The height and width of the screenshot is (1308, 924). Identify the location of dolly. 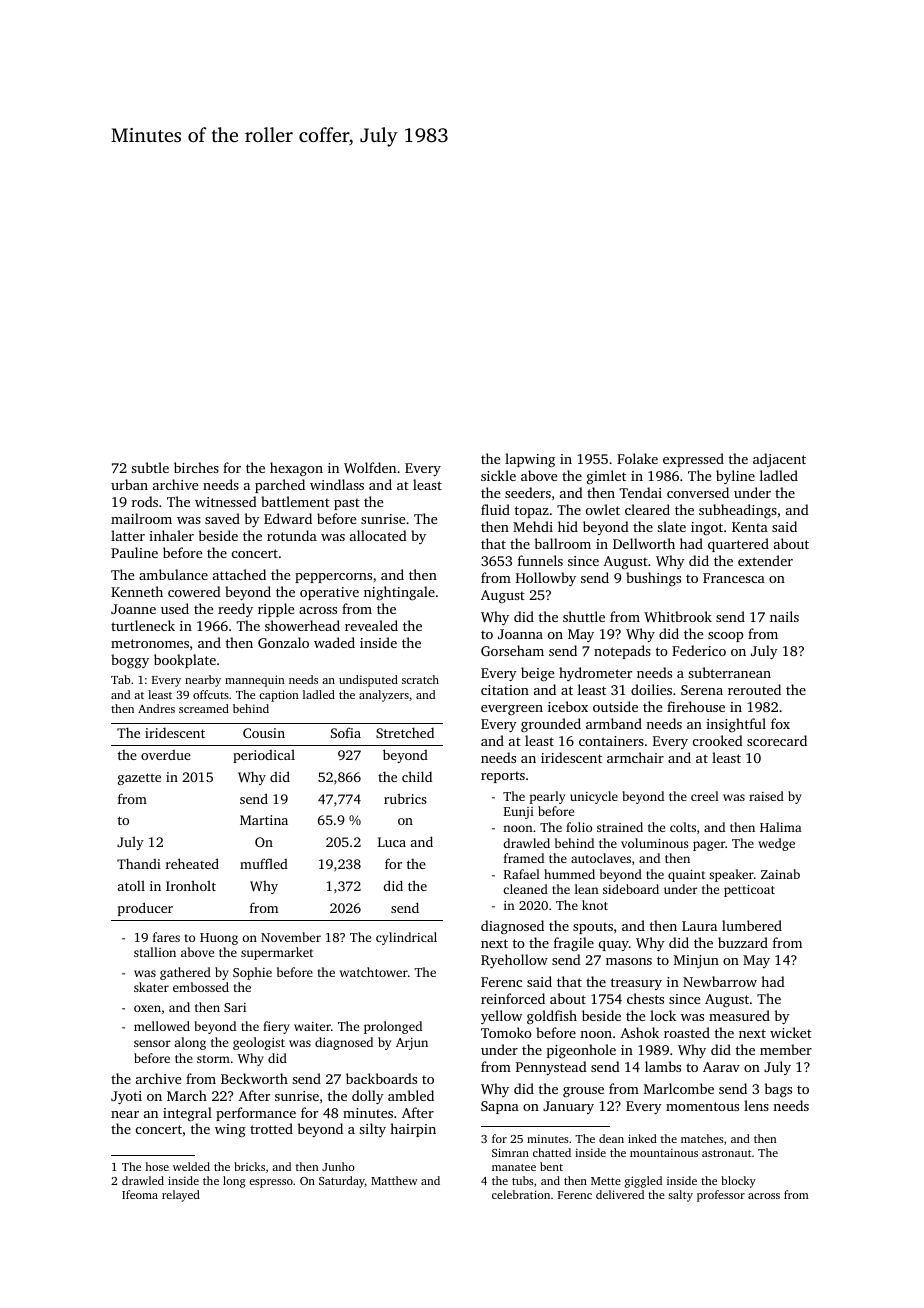
(368, 1097).
